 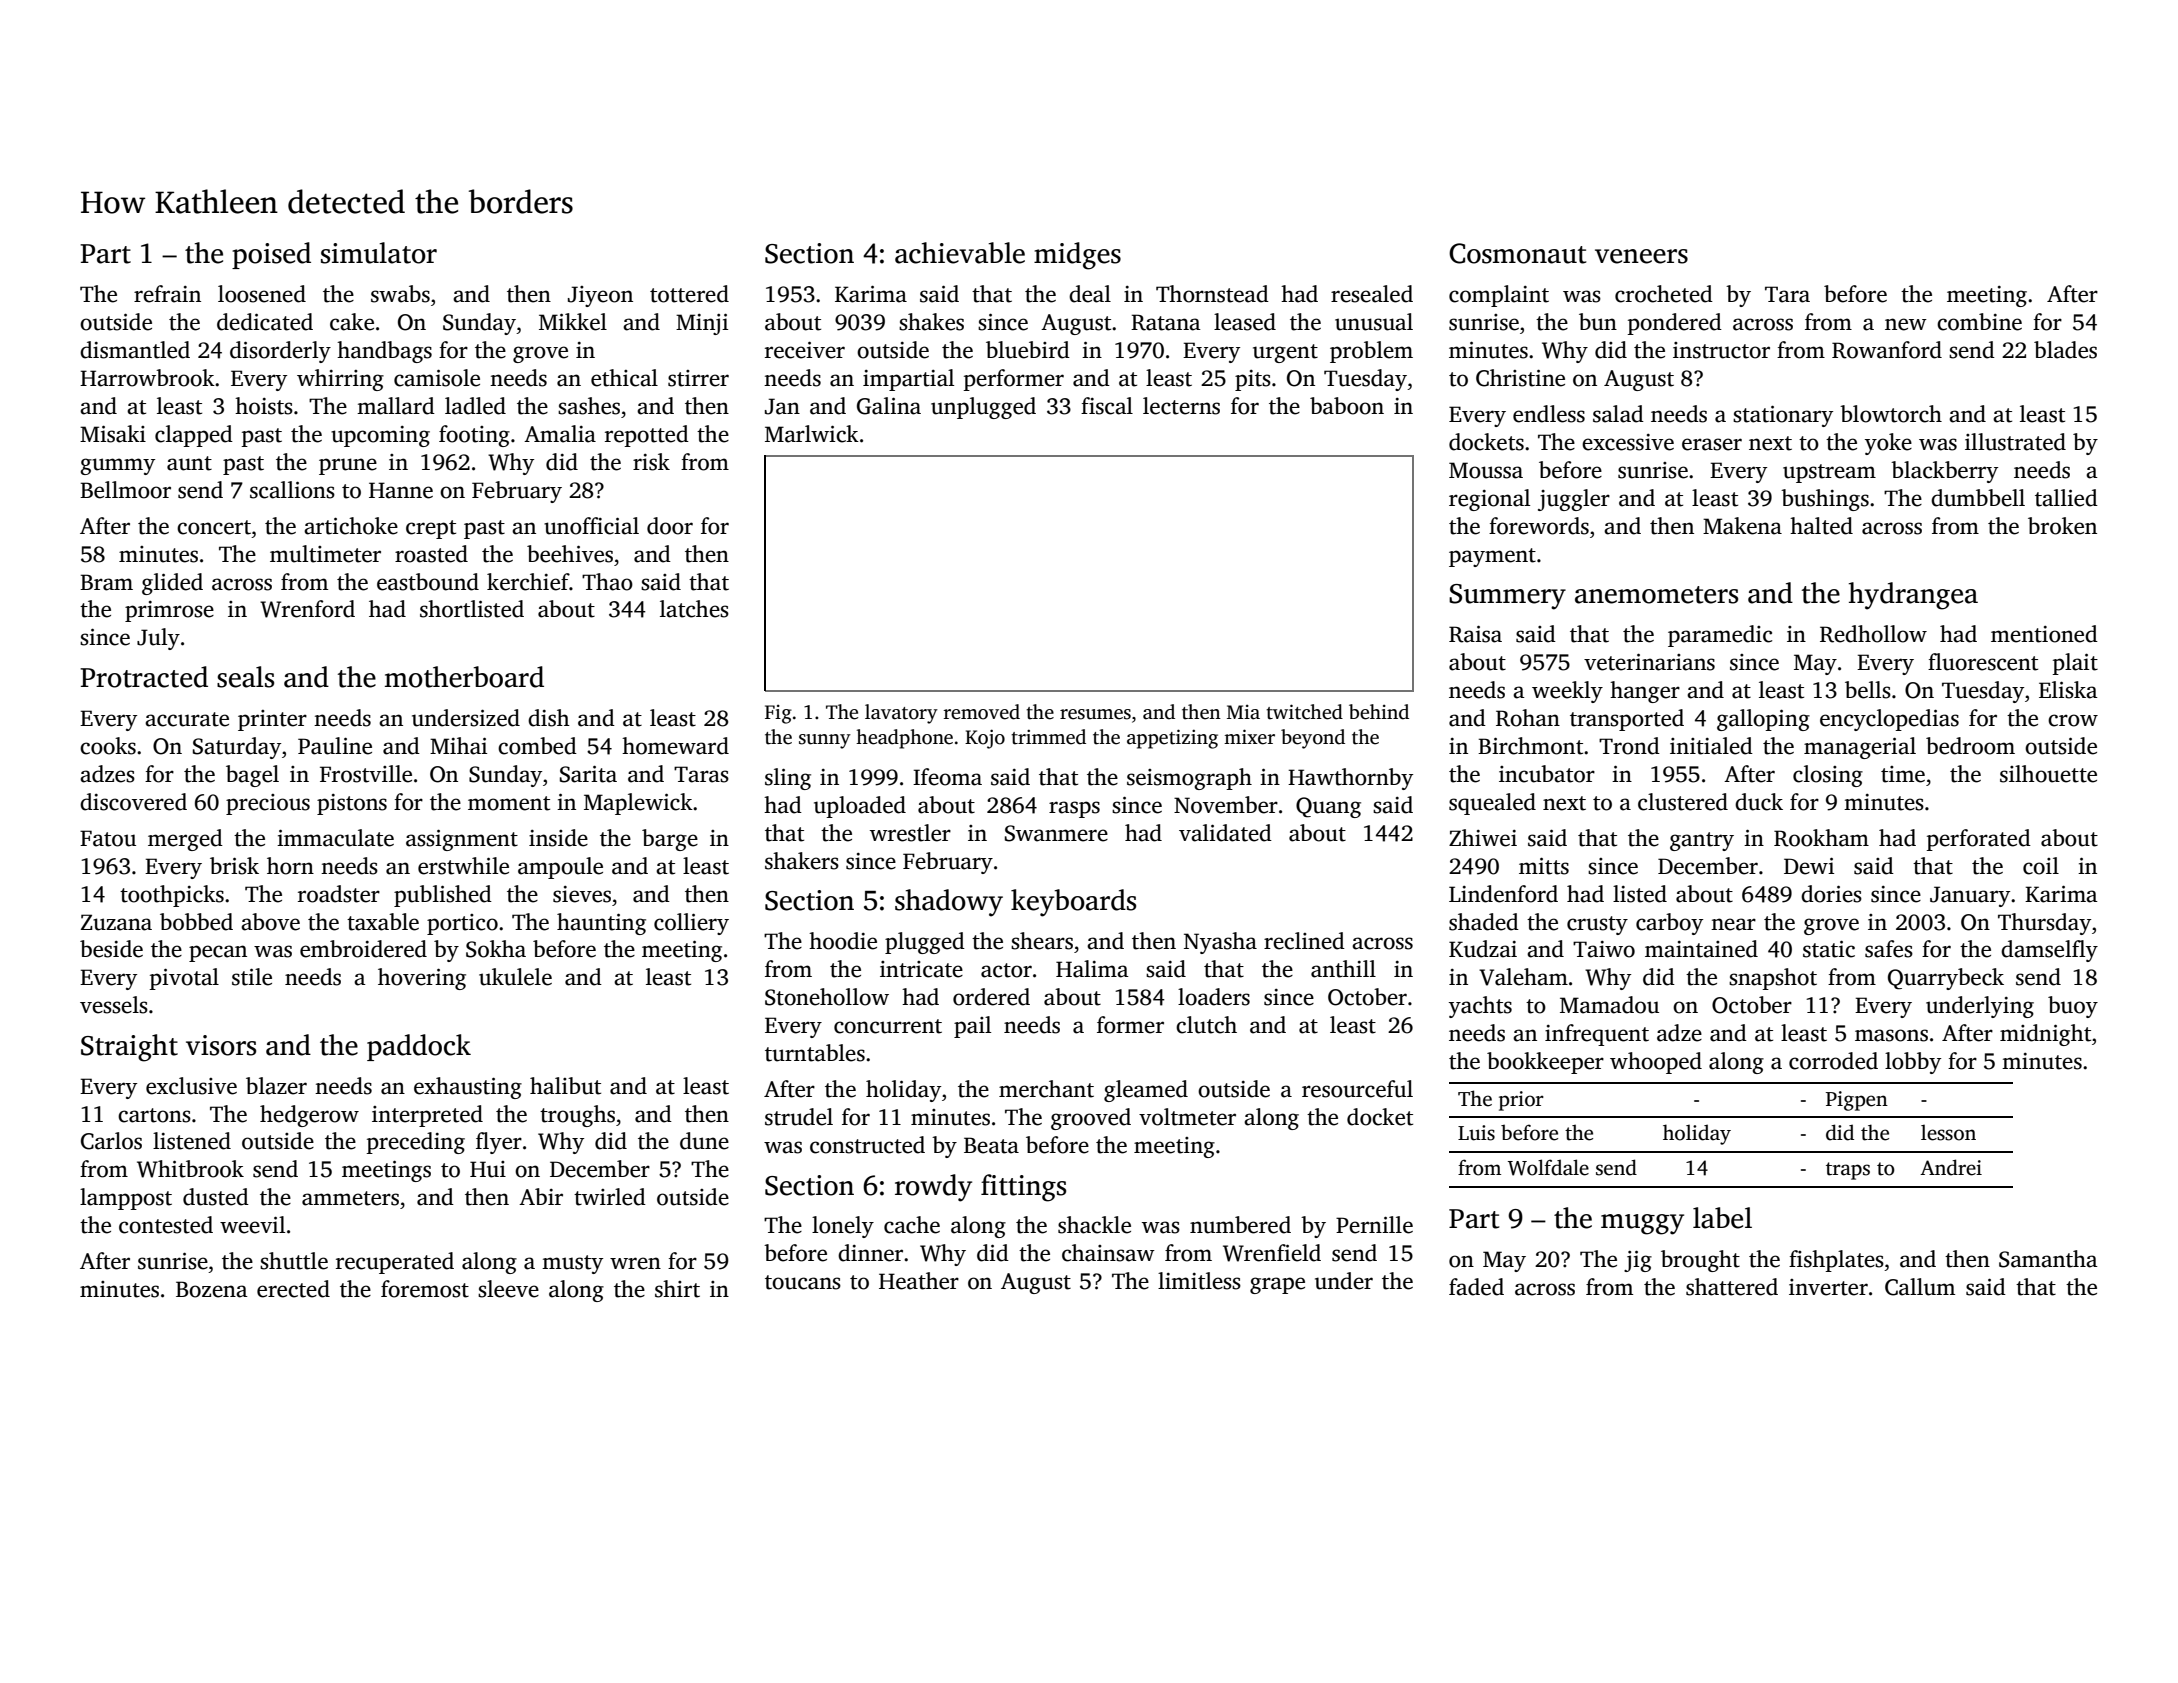 What do you see at coordinates (1476, 1287) in the screenshot?
I see `faded` at bounding box center [1476, 1287].
